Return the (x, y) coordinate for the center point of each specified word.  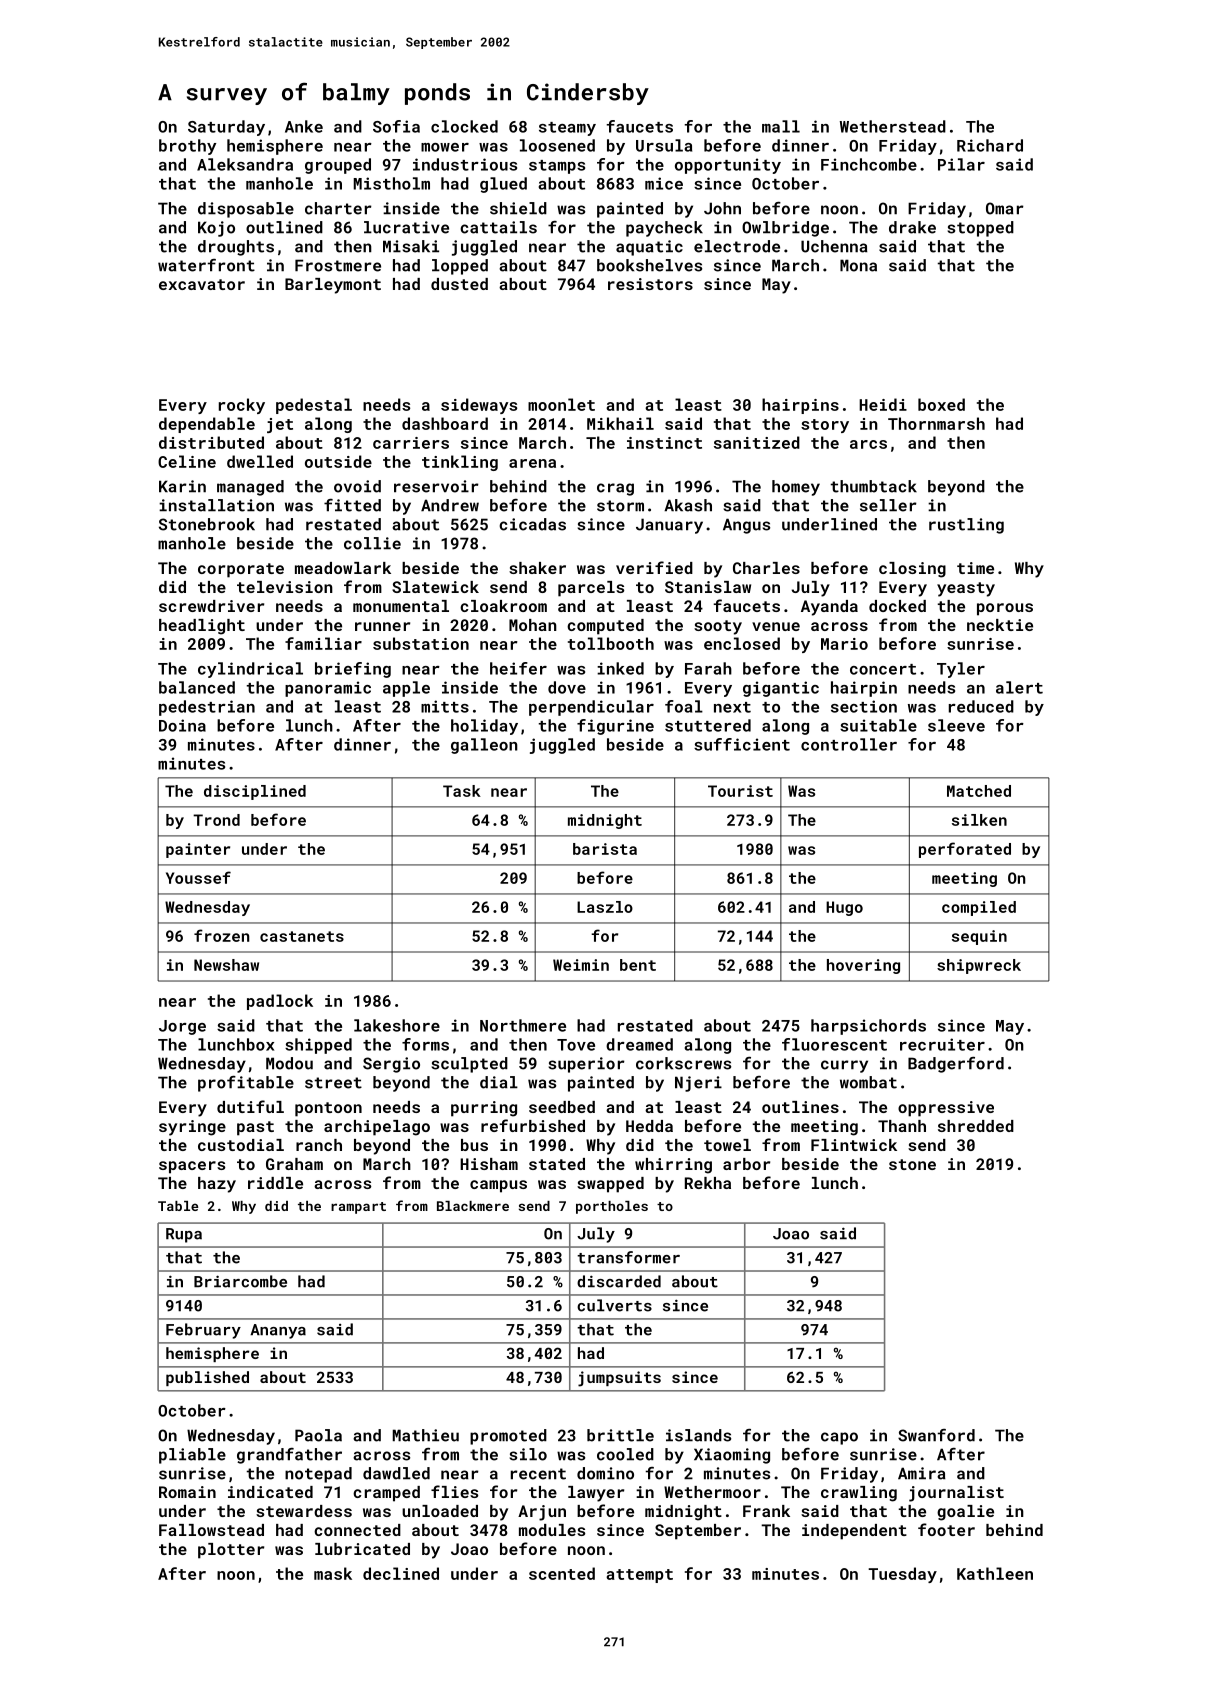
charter (338, 208)
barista (605, 849)
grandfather (289, 1456)
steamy (567, 129)
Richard (990, 145)
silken (979, 820)
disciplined (255, 792)
